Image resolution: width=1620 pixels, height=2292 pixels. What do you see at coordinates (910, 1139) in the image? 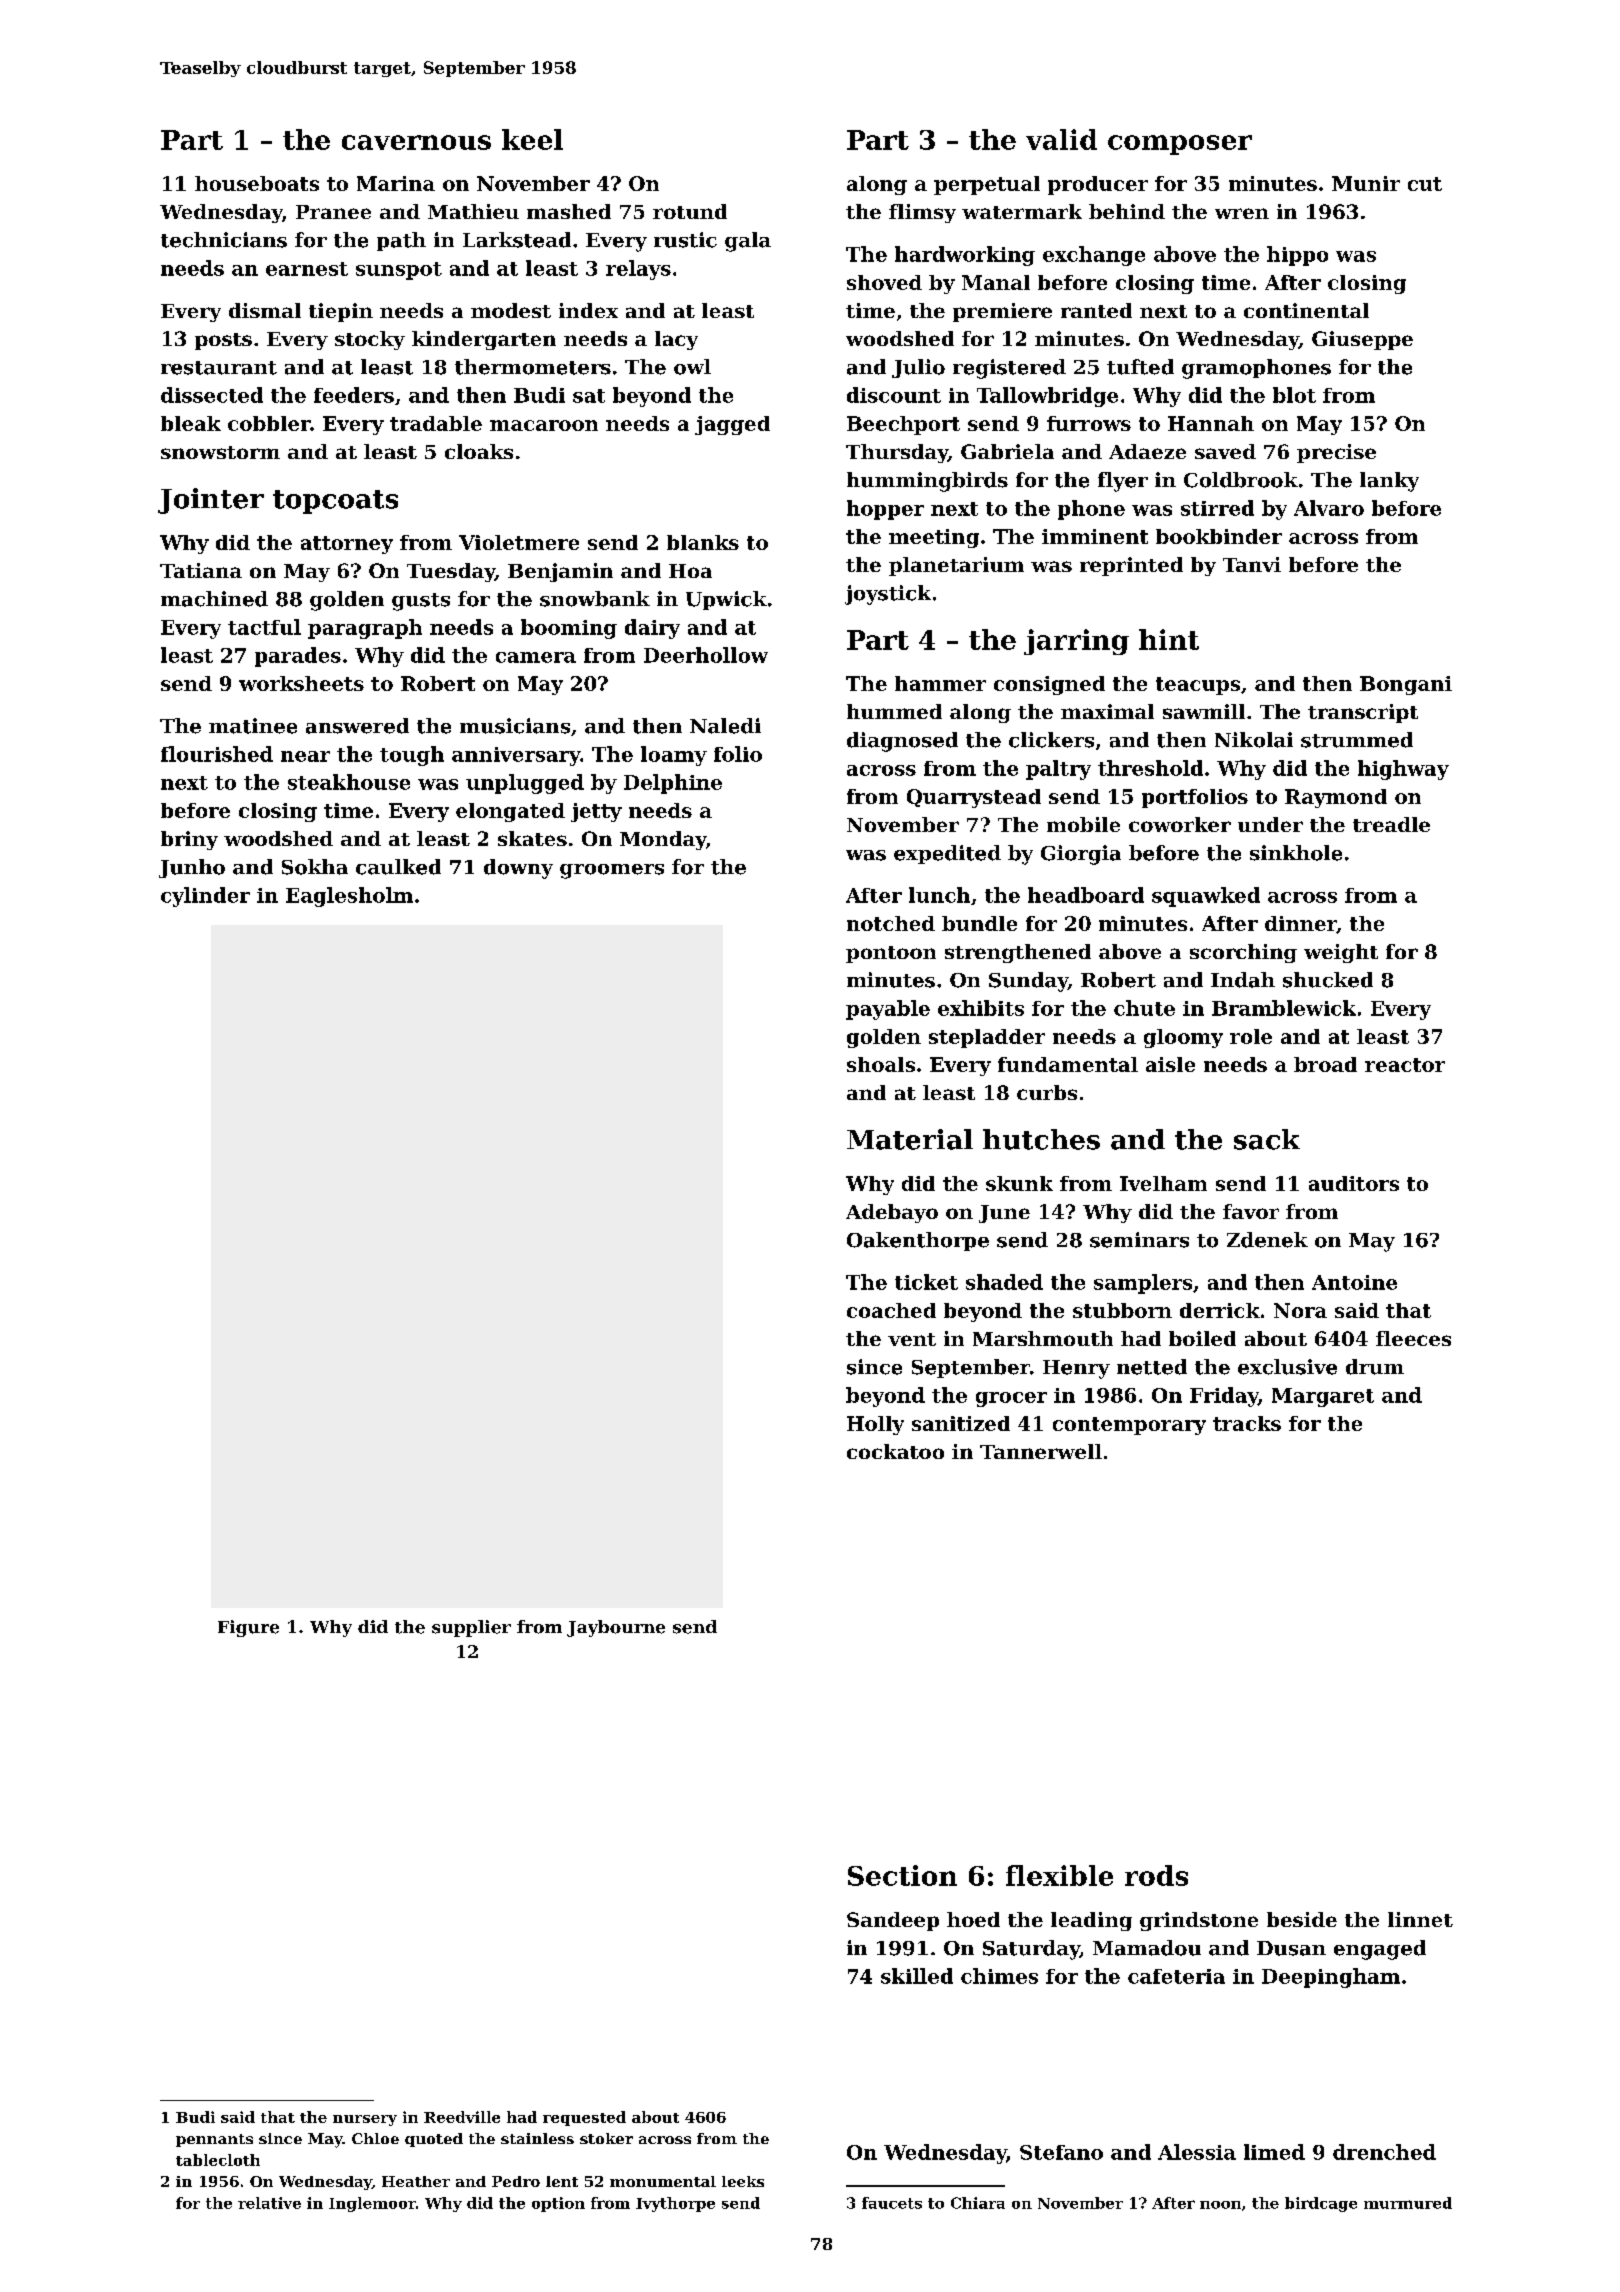
I see `Material` at bounding box center [910, 1139].
